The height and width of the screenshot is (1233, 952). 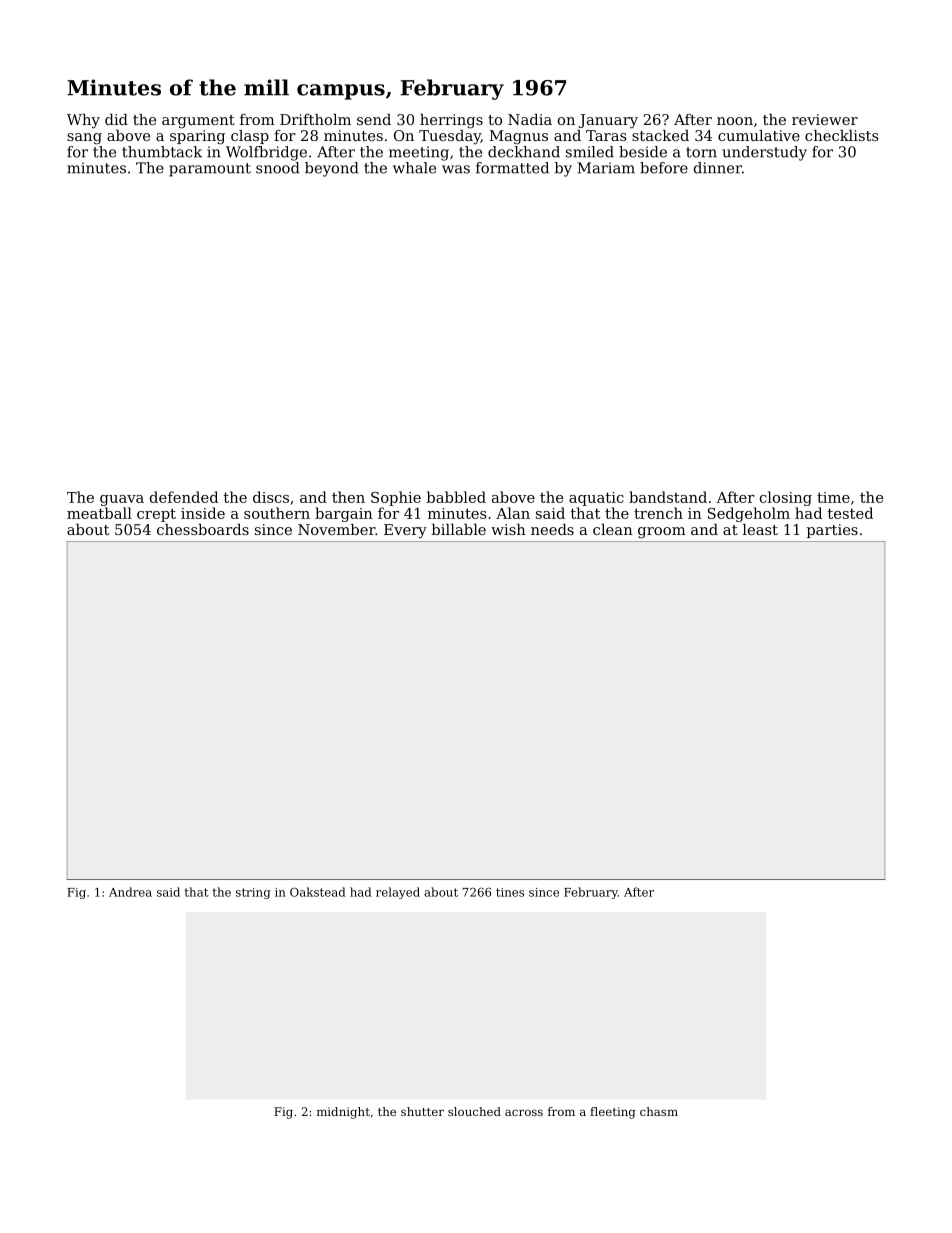 I want to click on meatball, so click(x=99, y=513).
